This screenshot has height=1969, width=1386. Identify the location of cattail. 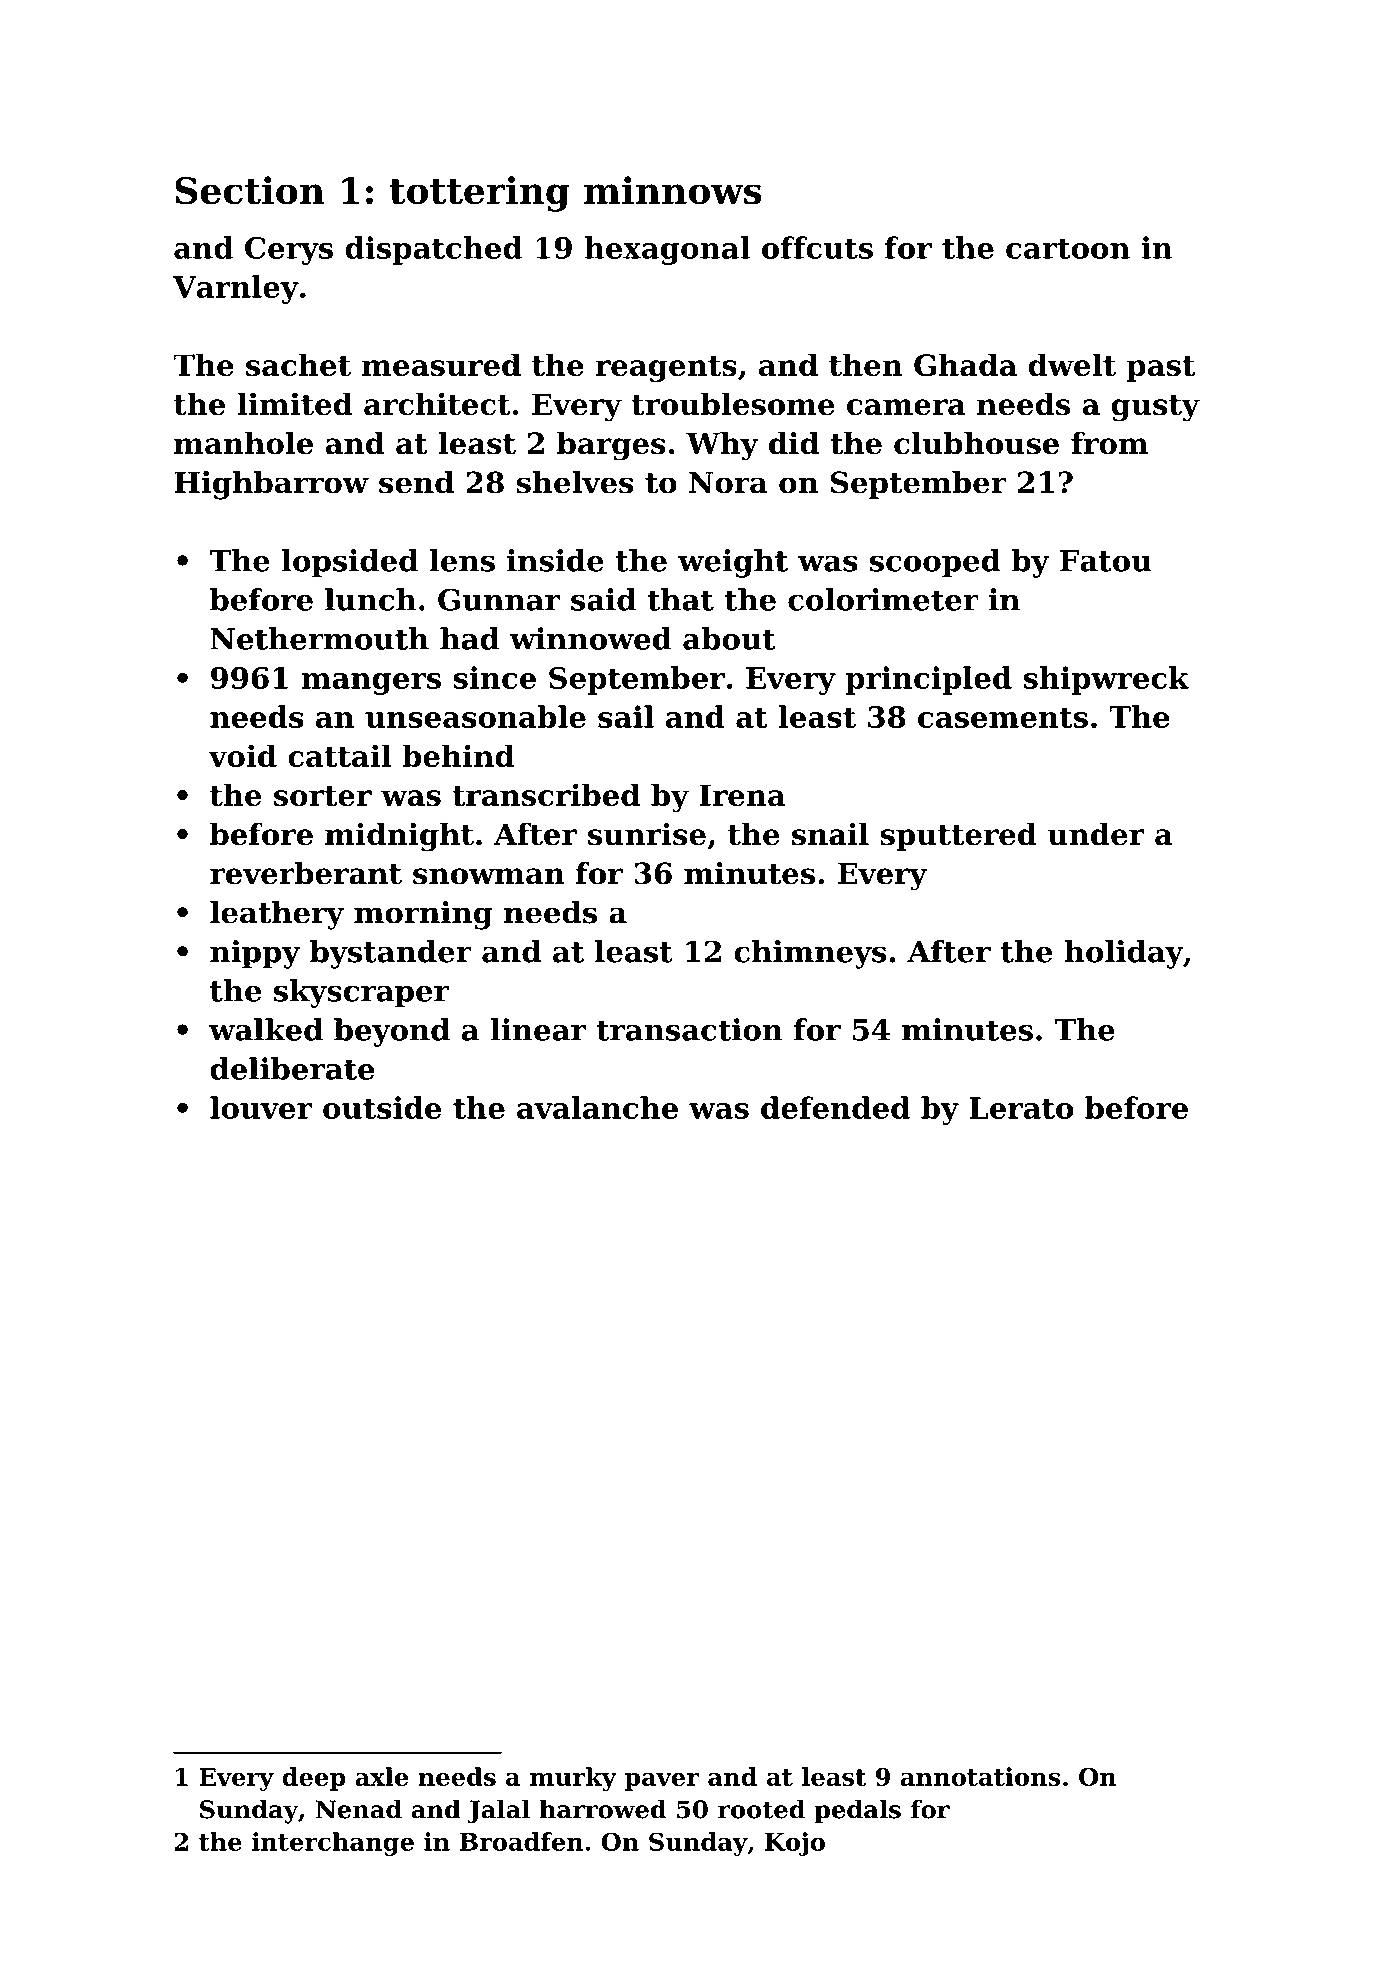
(339, 755).
